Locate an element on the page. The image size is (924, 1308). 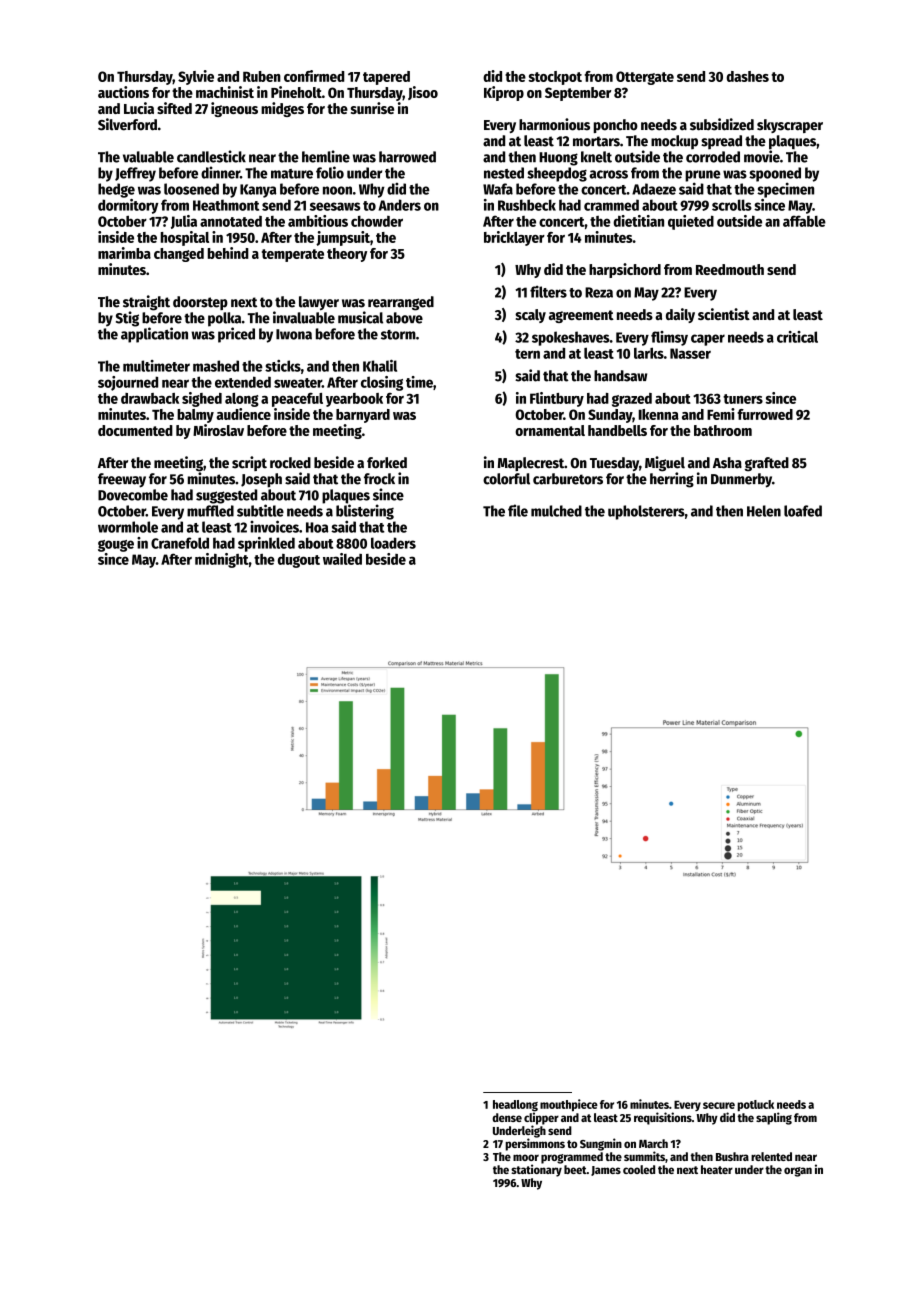
stationary is located at coordinates (536, 1170).
